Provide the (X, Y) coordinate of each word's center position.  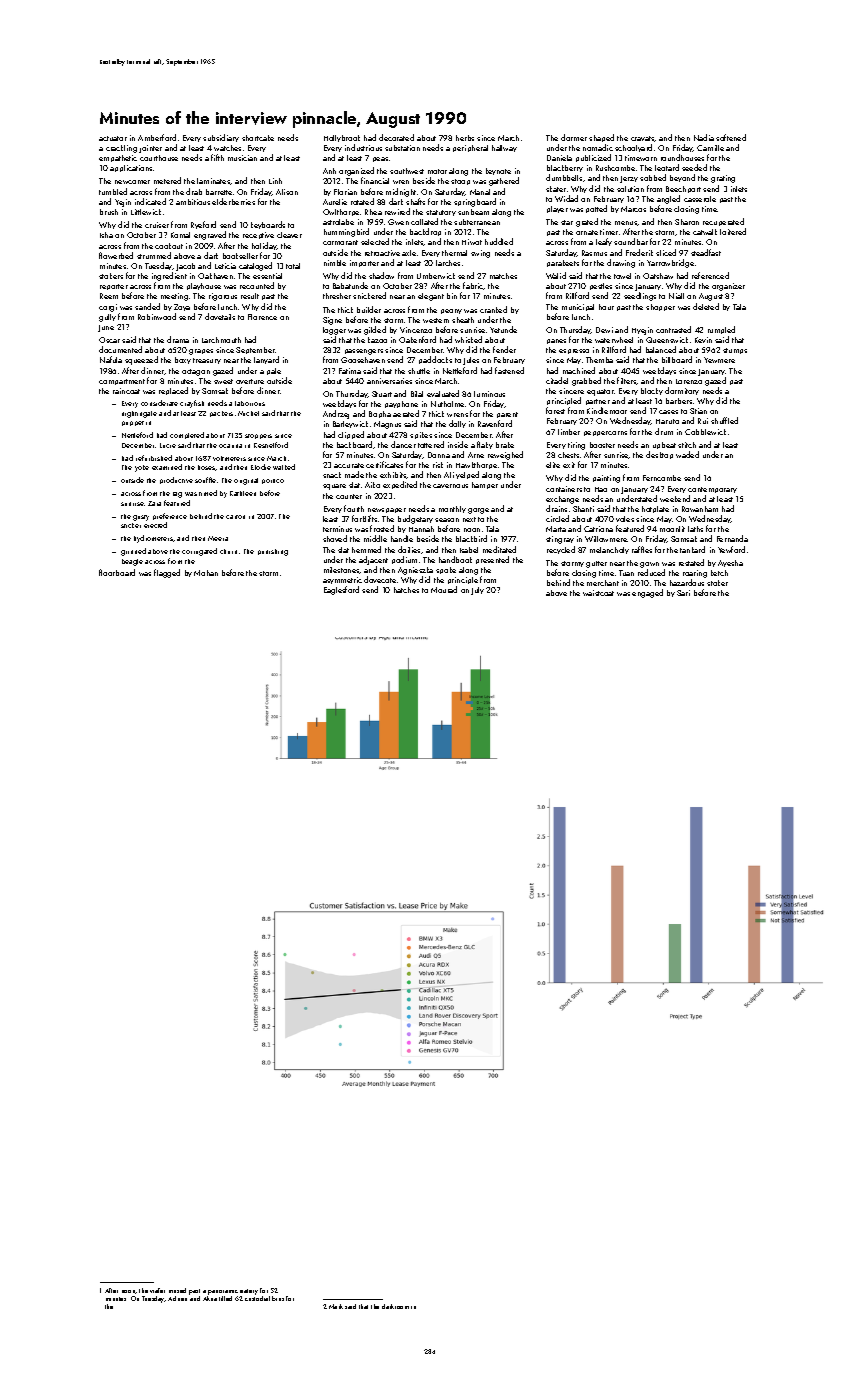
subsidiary (221, 138)
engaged (647, 593)
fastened (509, 370)
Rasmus (594, 253)
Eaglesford (341, 590)
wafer (157, 1290)
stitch (687, 445)
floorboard (117, 572)
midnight (401, 192)
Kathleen (243, 493)
